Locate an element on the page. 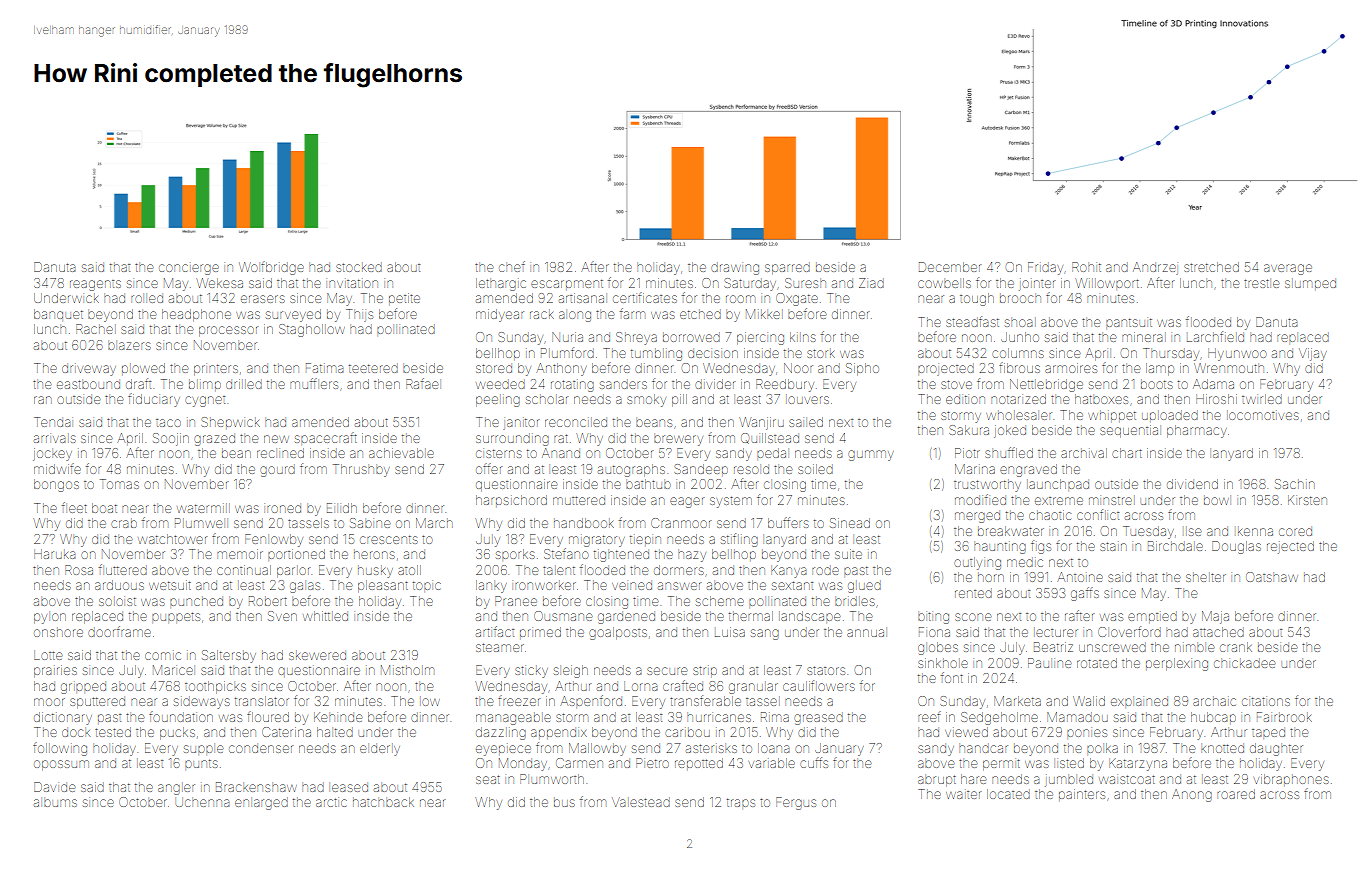 Image resolution: width=1372 pixels, height=887 pixels. Pranee is located at coordinates (516, 601).
